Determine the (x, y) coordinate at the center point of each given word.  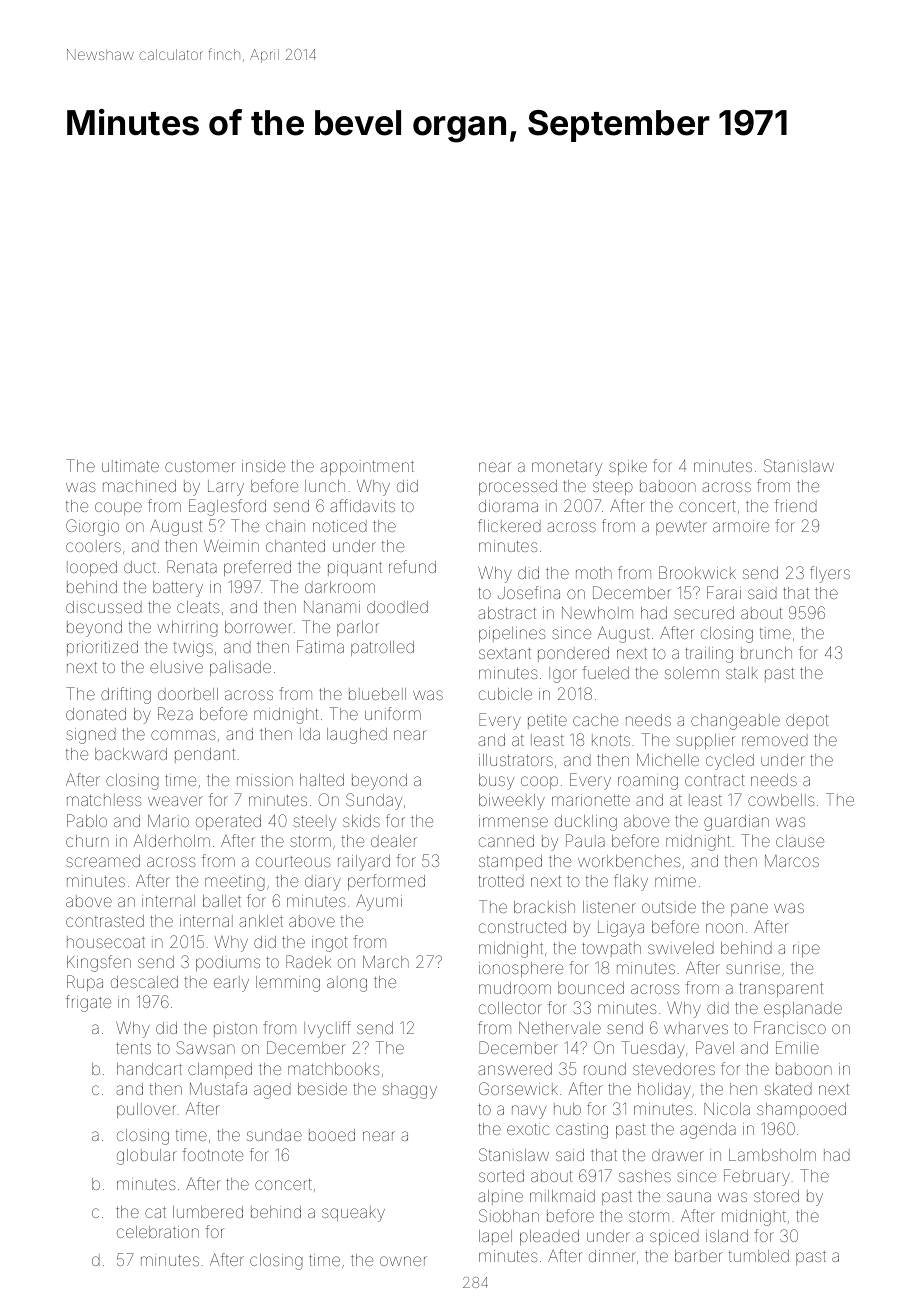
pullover (146, 1110)
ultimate (130, 466)
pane (749, 909)
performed (386, 882)
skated (788, 1089)
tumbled (759, 1256)
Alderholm (171, 840)
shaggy (410, 1091)
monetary (567, 468)
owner (403, 1261)
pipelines (512, 634)
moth (594, 573)
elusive (176, 667)
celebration (158, 1232)
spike (628, 467)
